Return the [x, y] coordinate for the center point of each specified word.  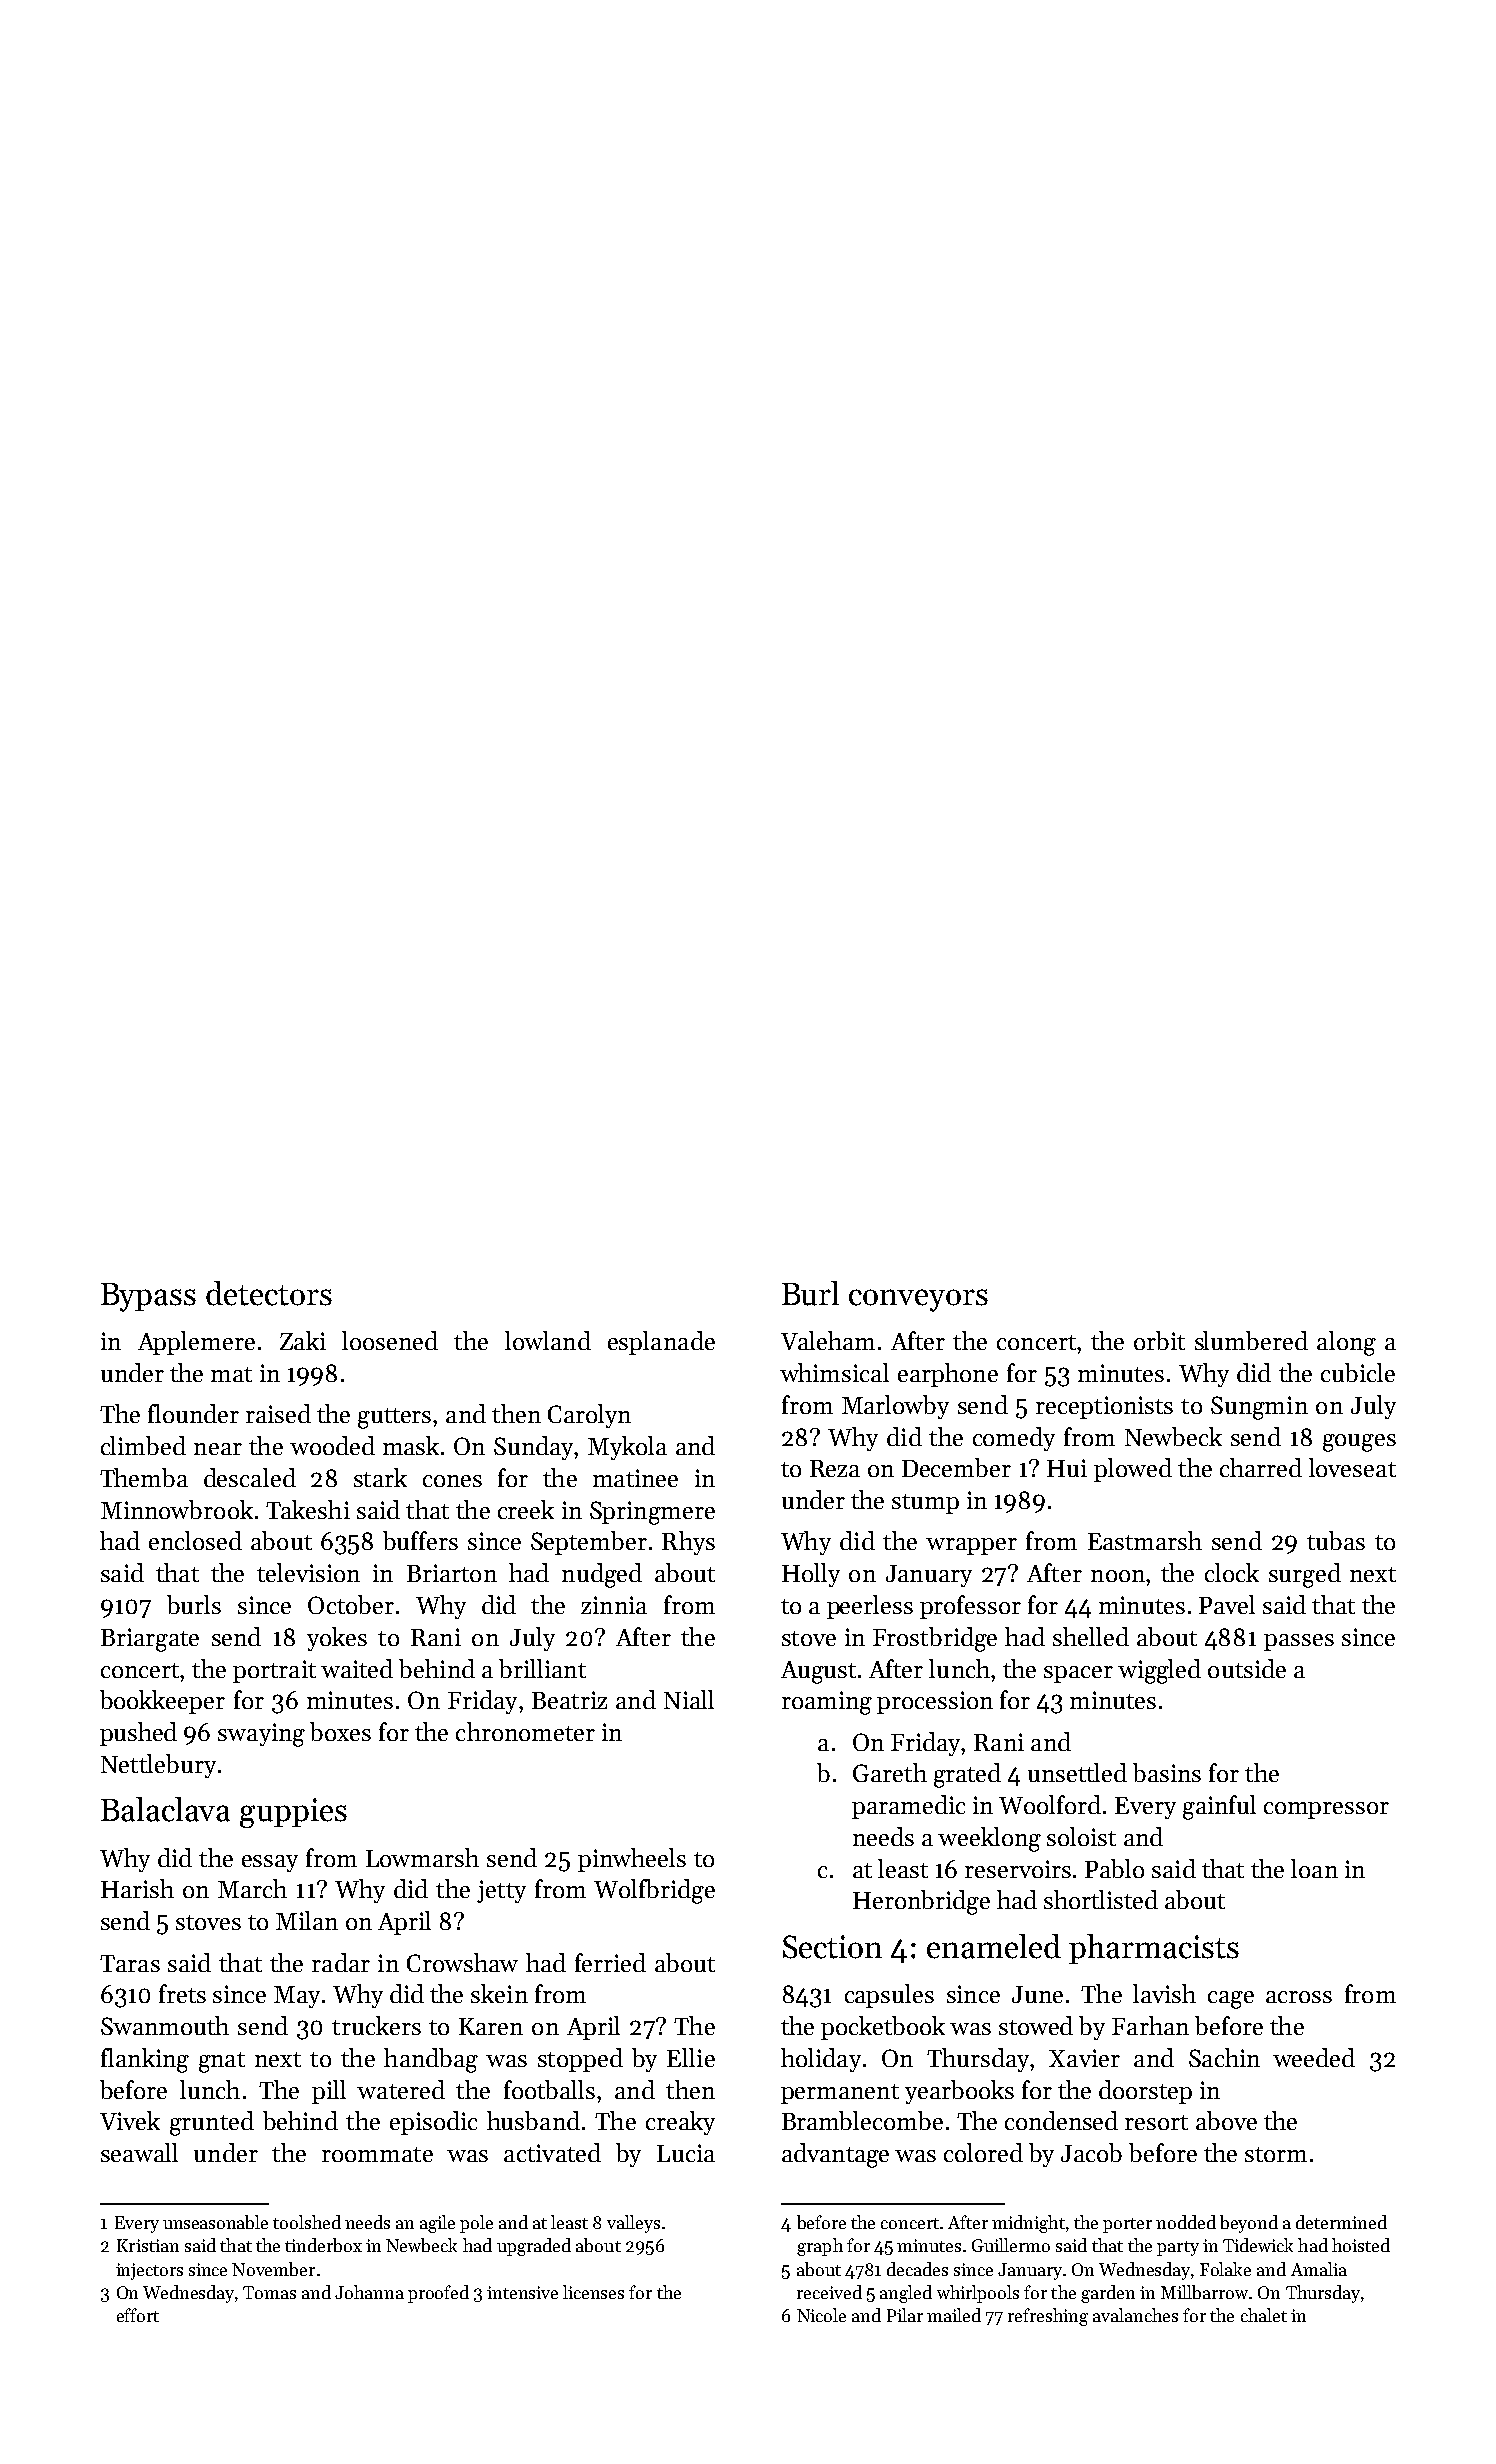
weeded [1314, 2057]
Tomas [269, 2292]
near [218, 1449]
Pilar [905, 2315]
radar [341, 1962]
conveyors [918, 1300]
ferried [610, 1962]
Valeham [828, 1340]
